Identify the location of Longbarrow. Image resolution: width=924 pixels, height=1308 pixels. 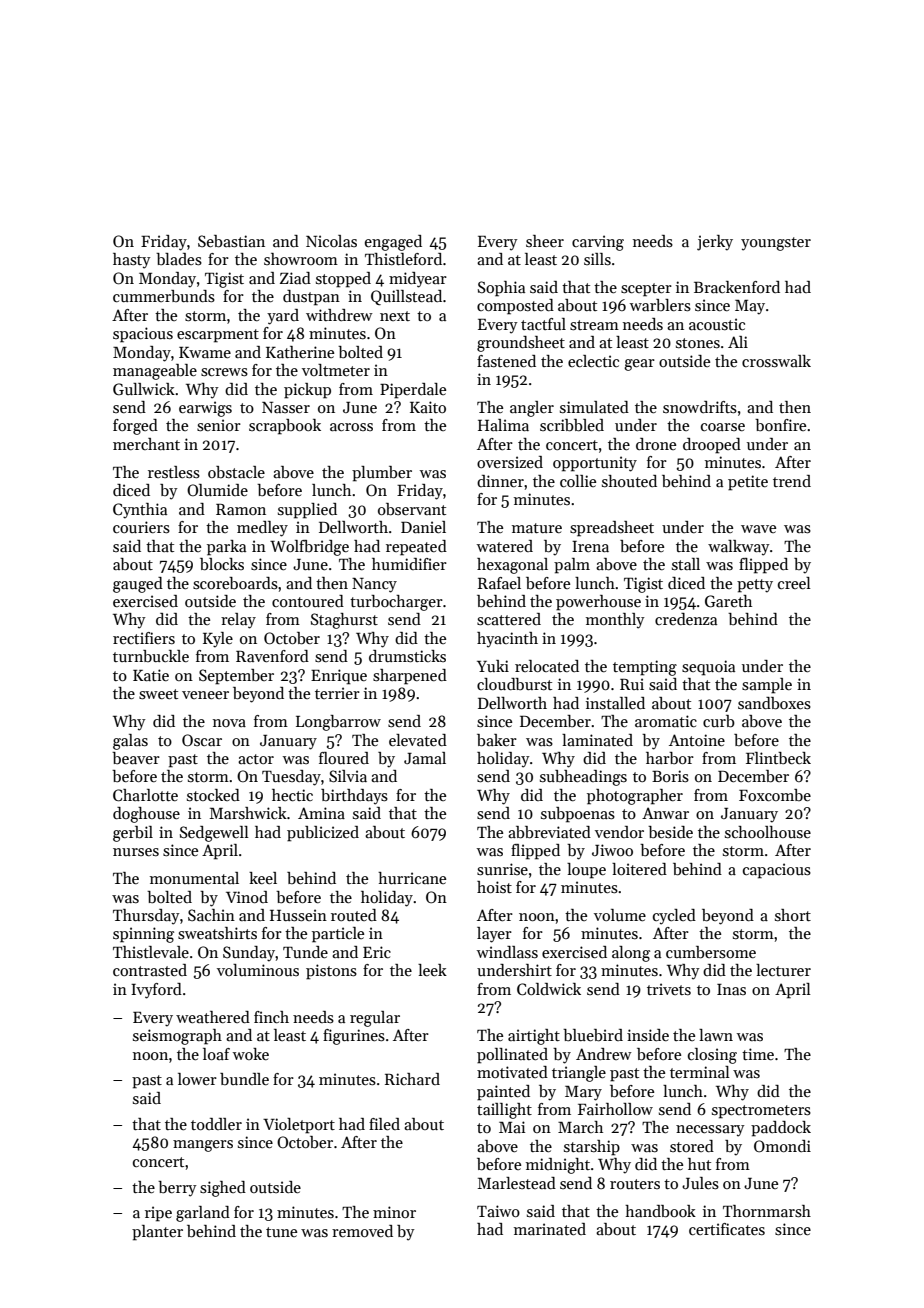
(338, 723).
